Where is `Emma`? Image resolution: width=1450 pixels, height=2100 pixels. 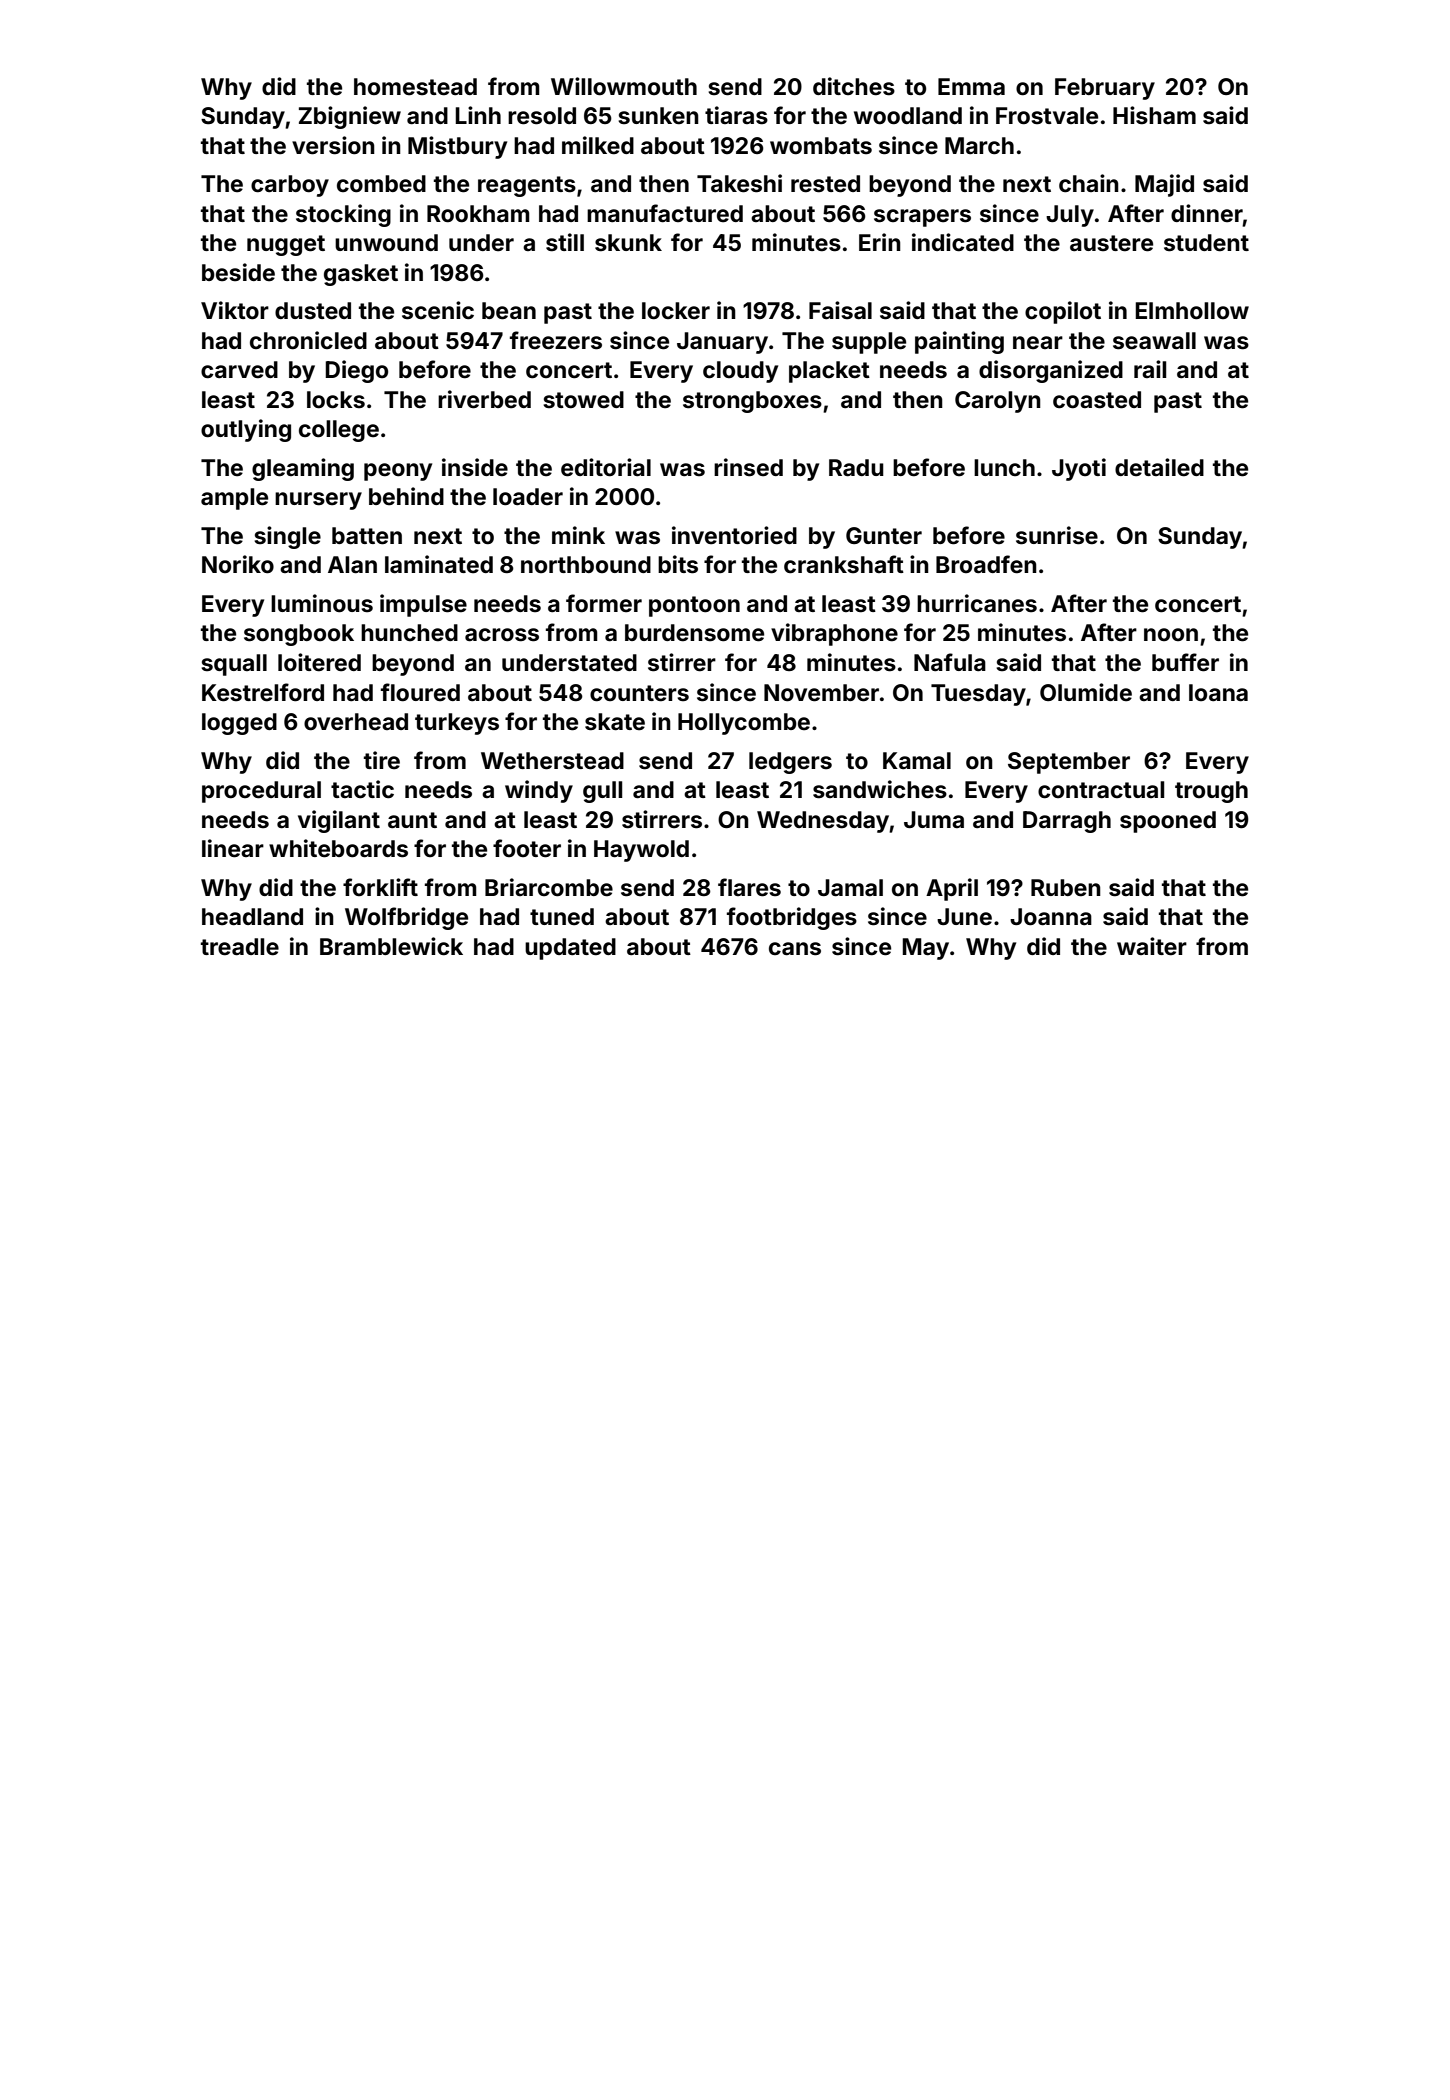 Emma is located at coordinates (971, 86).
